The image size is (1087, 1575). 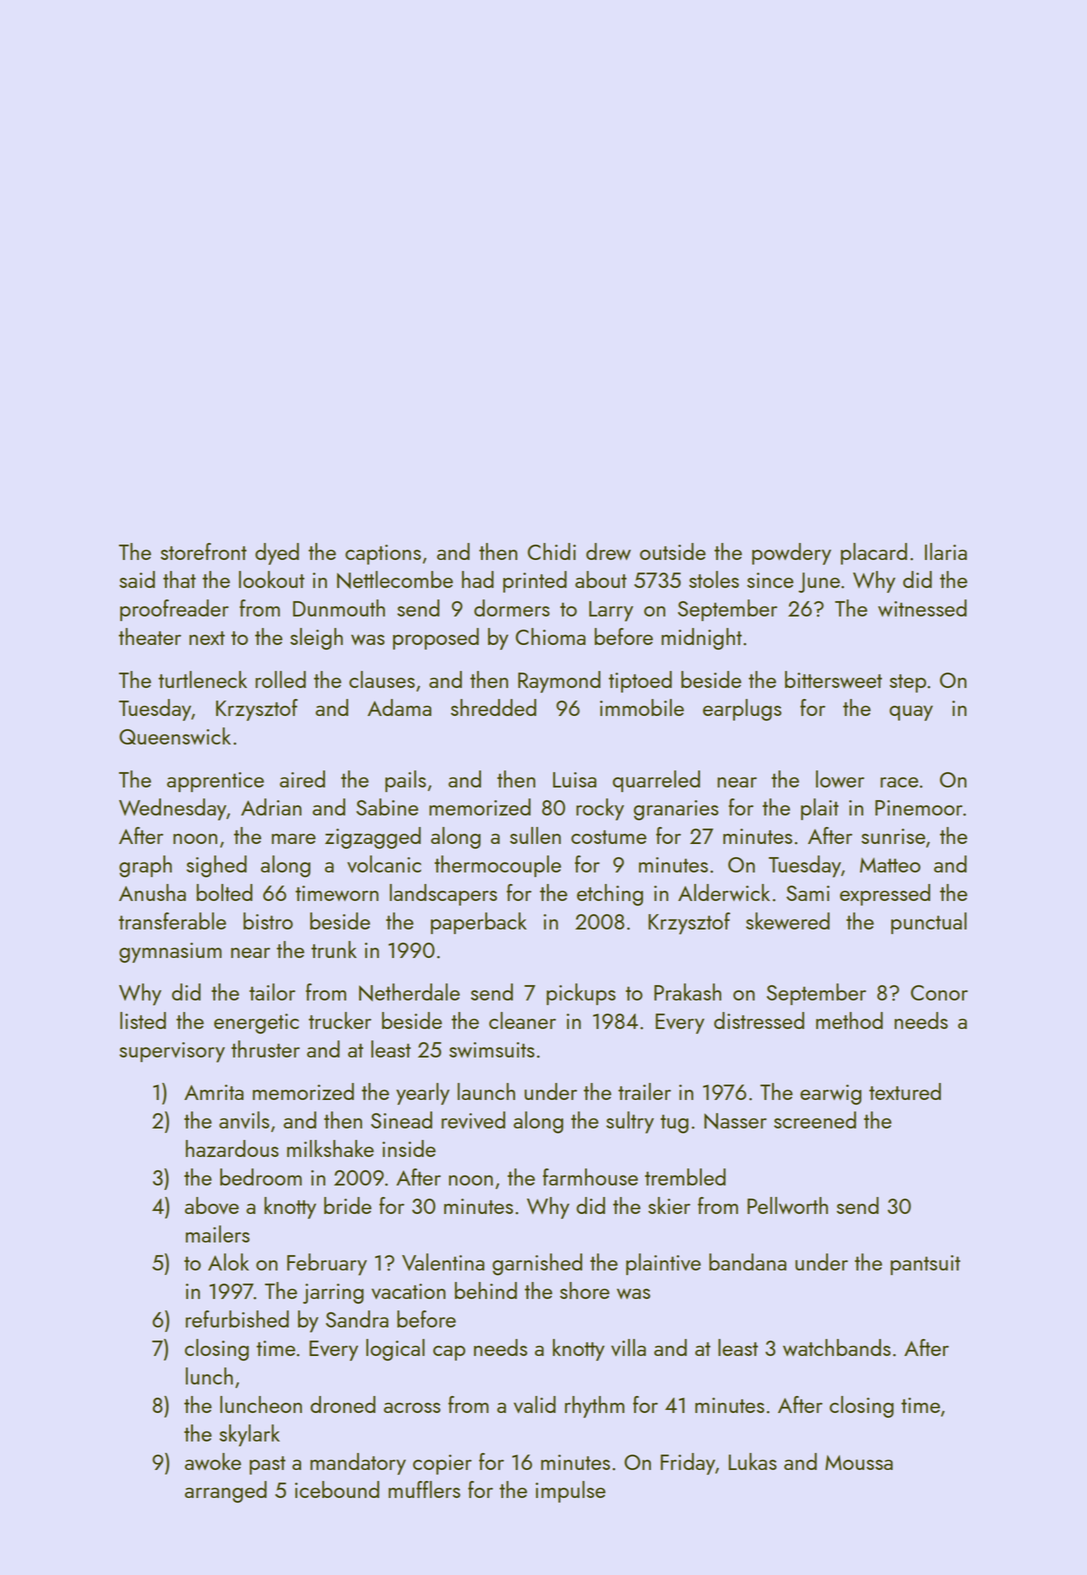 What do you see at coordinates (859, 1462) in the screenshot?
I see `Moussa` at bounding box center [859, 1462].
